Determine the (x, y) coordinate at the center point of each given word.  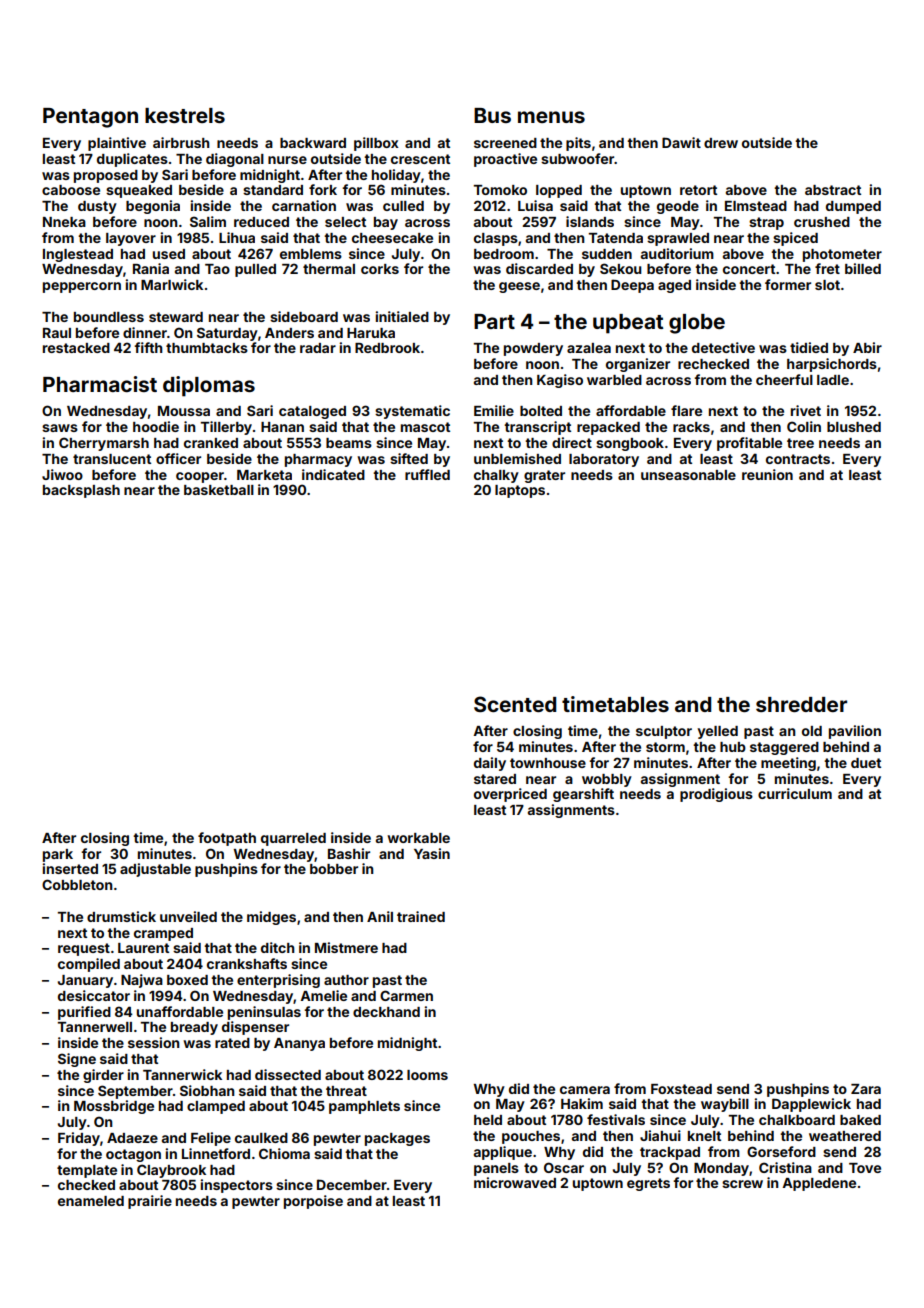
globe (697, 324)
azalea (589, 348)
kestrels (185, 115)
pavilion (855, 732)
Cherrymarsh (104, 444)
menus (551, 117)
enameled (91, 1201)
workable (418, 838)
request (84, 949)
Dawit (681, 142)
